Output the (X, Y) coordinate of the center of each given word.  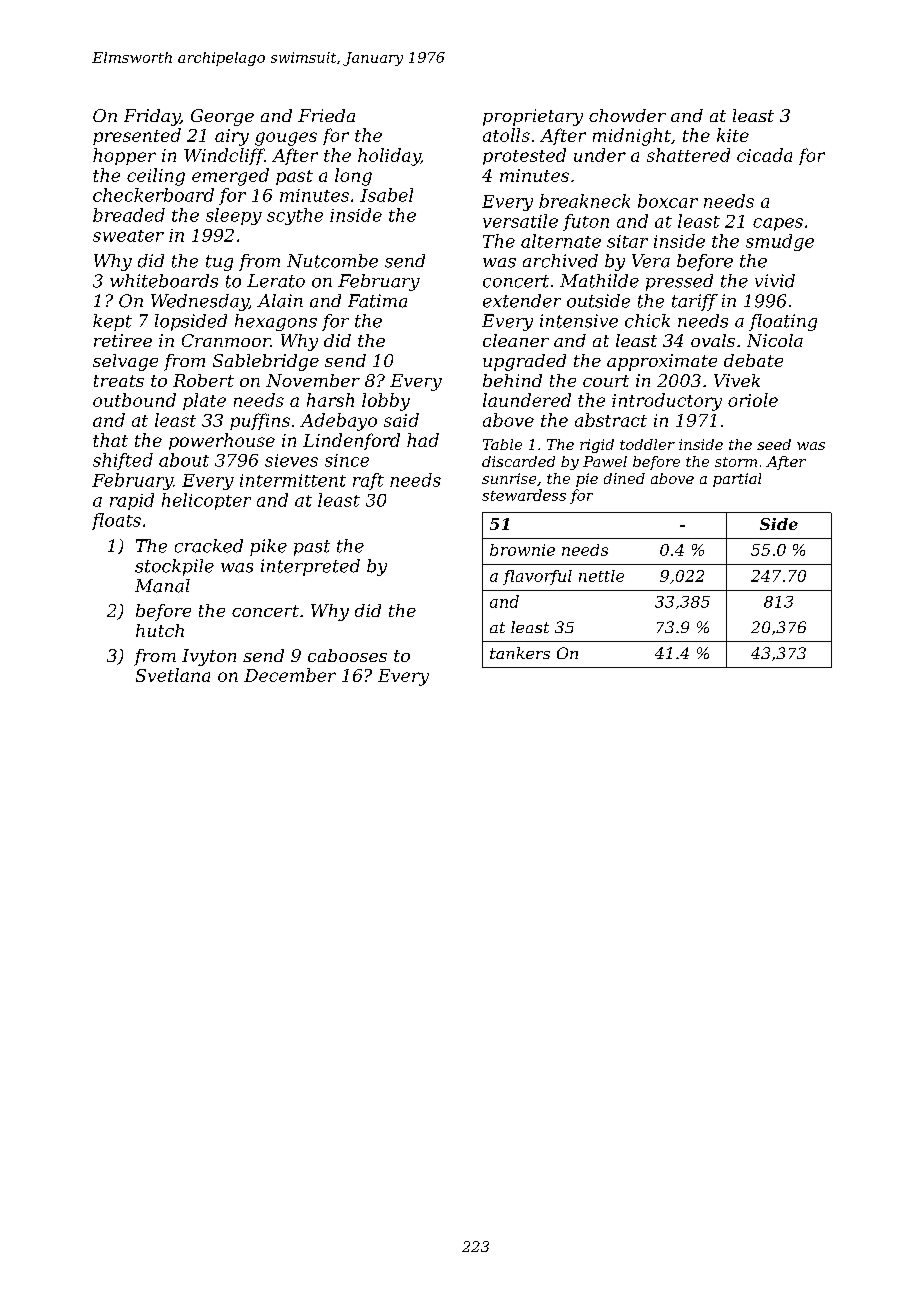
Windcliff (224, 156)
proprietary (533, 117)
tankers (520, 653)
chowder (627, 115)
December (290, 675)
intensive (579, 321)
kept (112, 322)
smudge (780, 242)
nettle (601, 576)
